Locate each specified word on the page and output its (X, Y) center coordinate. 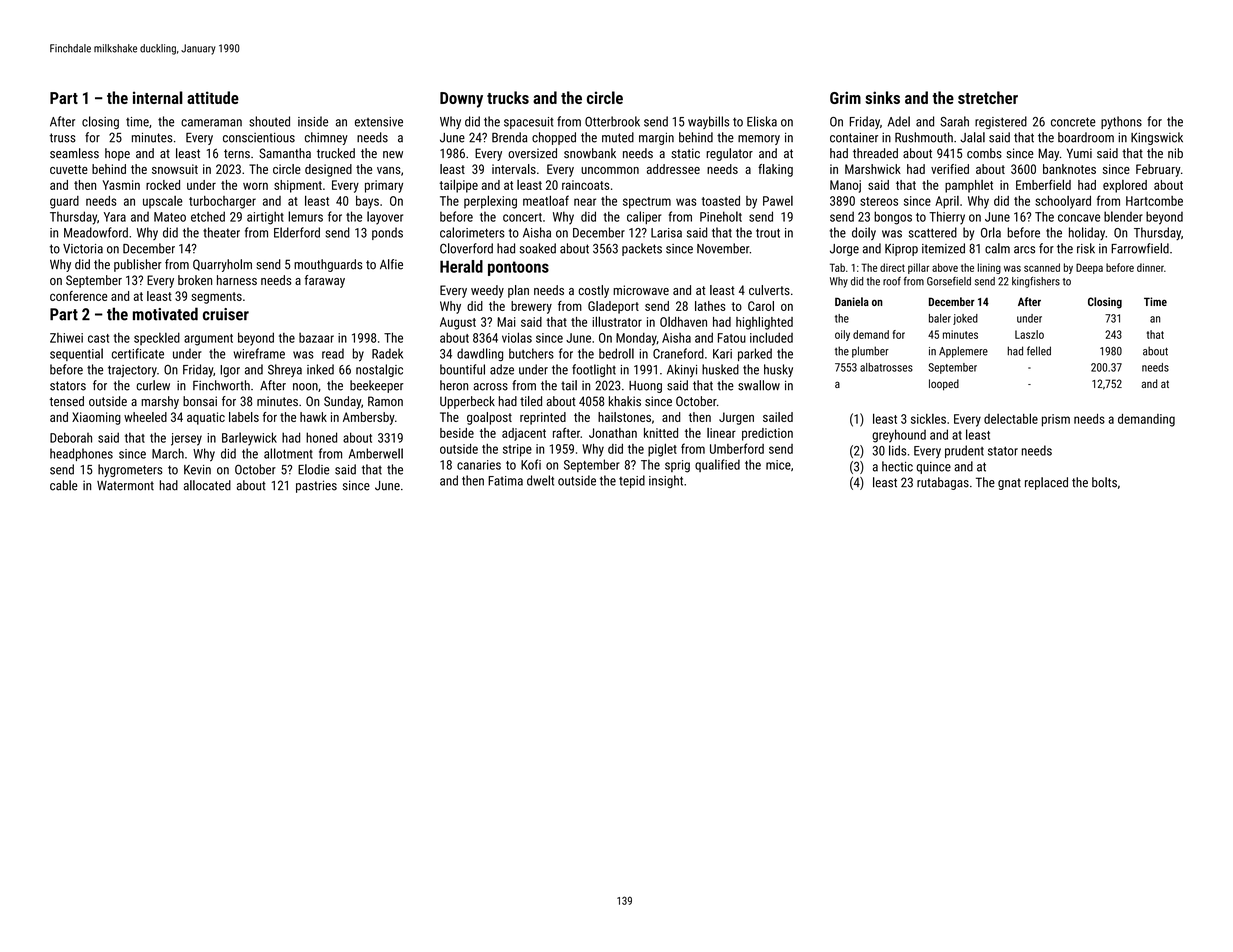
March (168, 453)
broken (195, 280)
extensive (379, 122)
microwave (641, 290)
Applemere (963, 352)
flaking (775, 170)
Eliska (762, 121)
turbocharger (222, 202)
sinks (882, 97)
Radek (387, 353)
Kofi (531, 464)
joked (965, 319)
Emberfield (1043, 184)
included (771, 337)
